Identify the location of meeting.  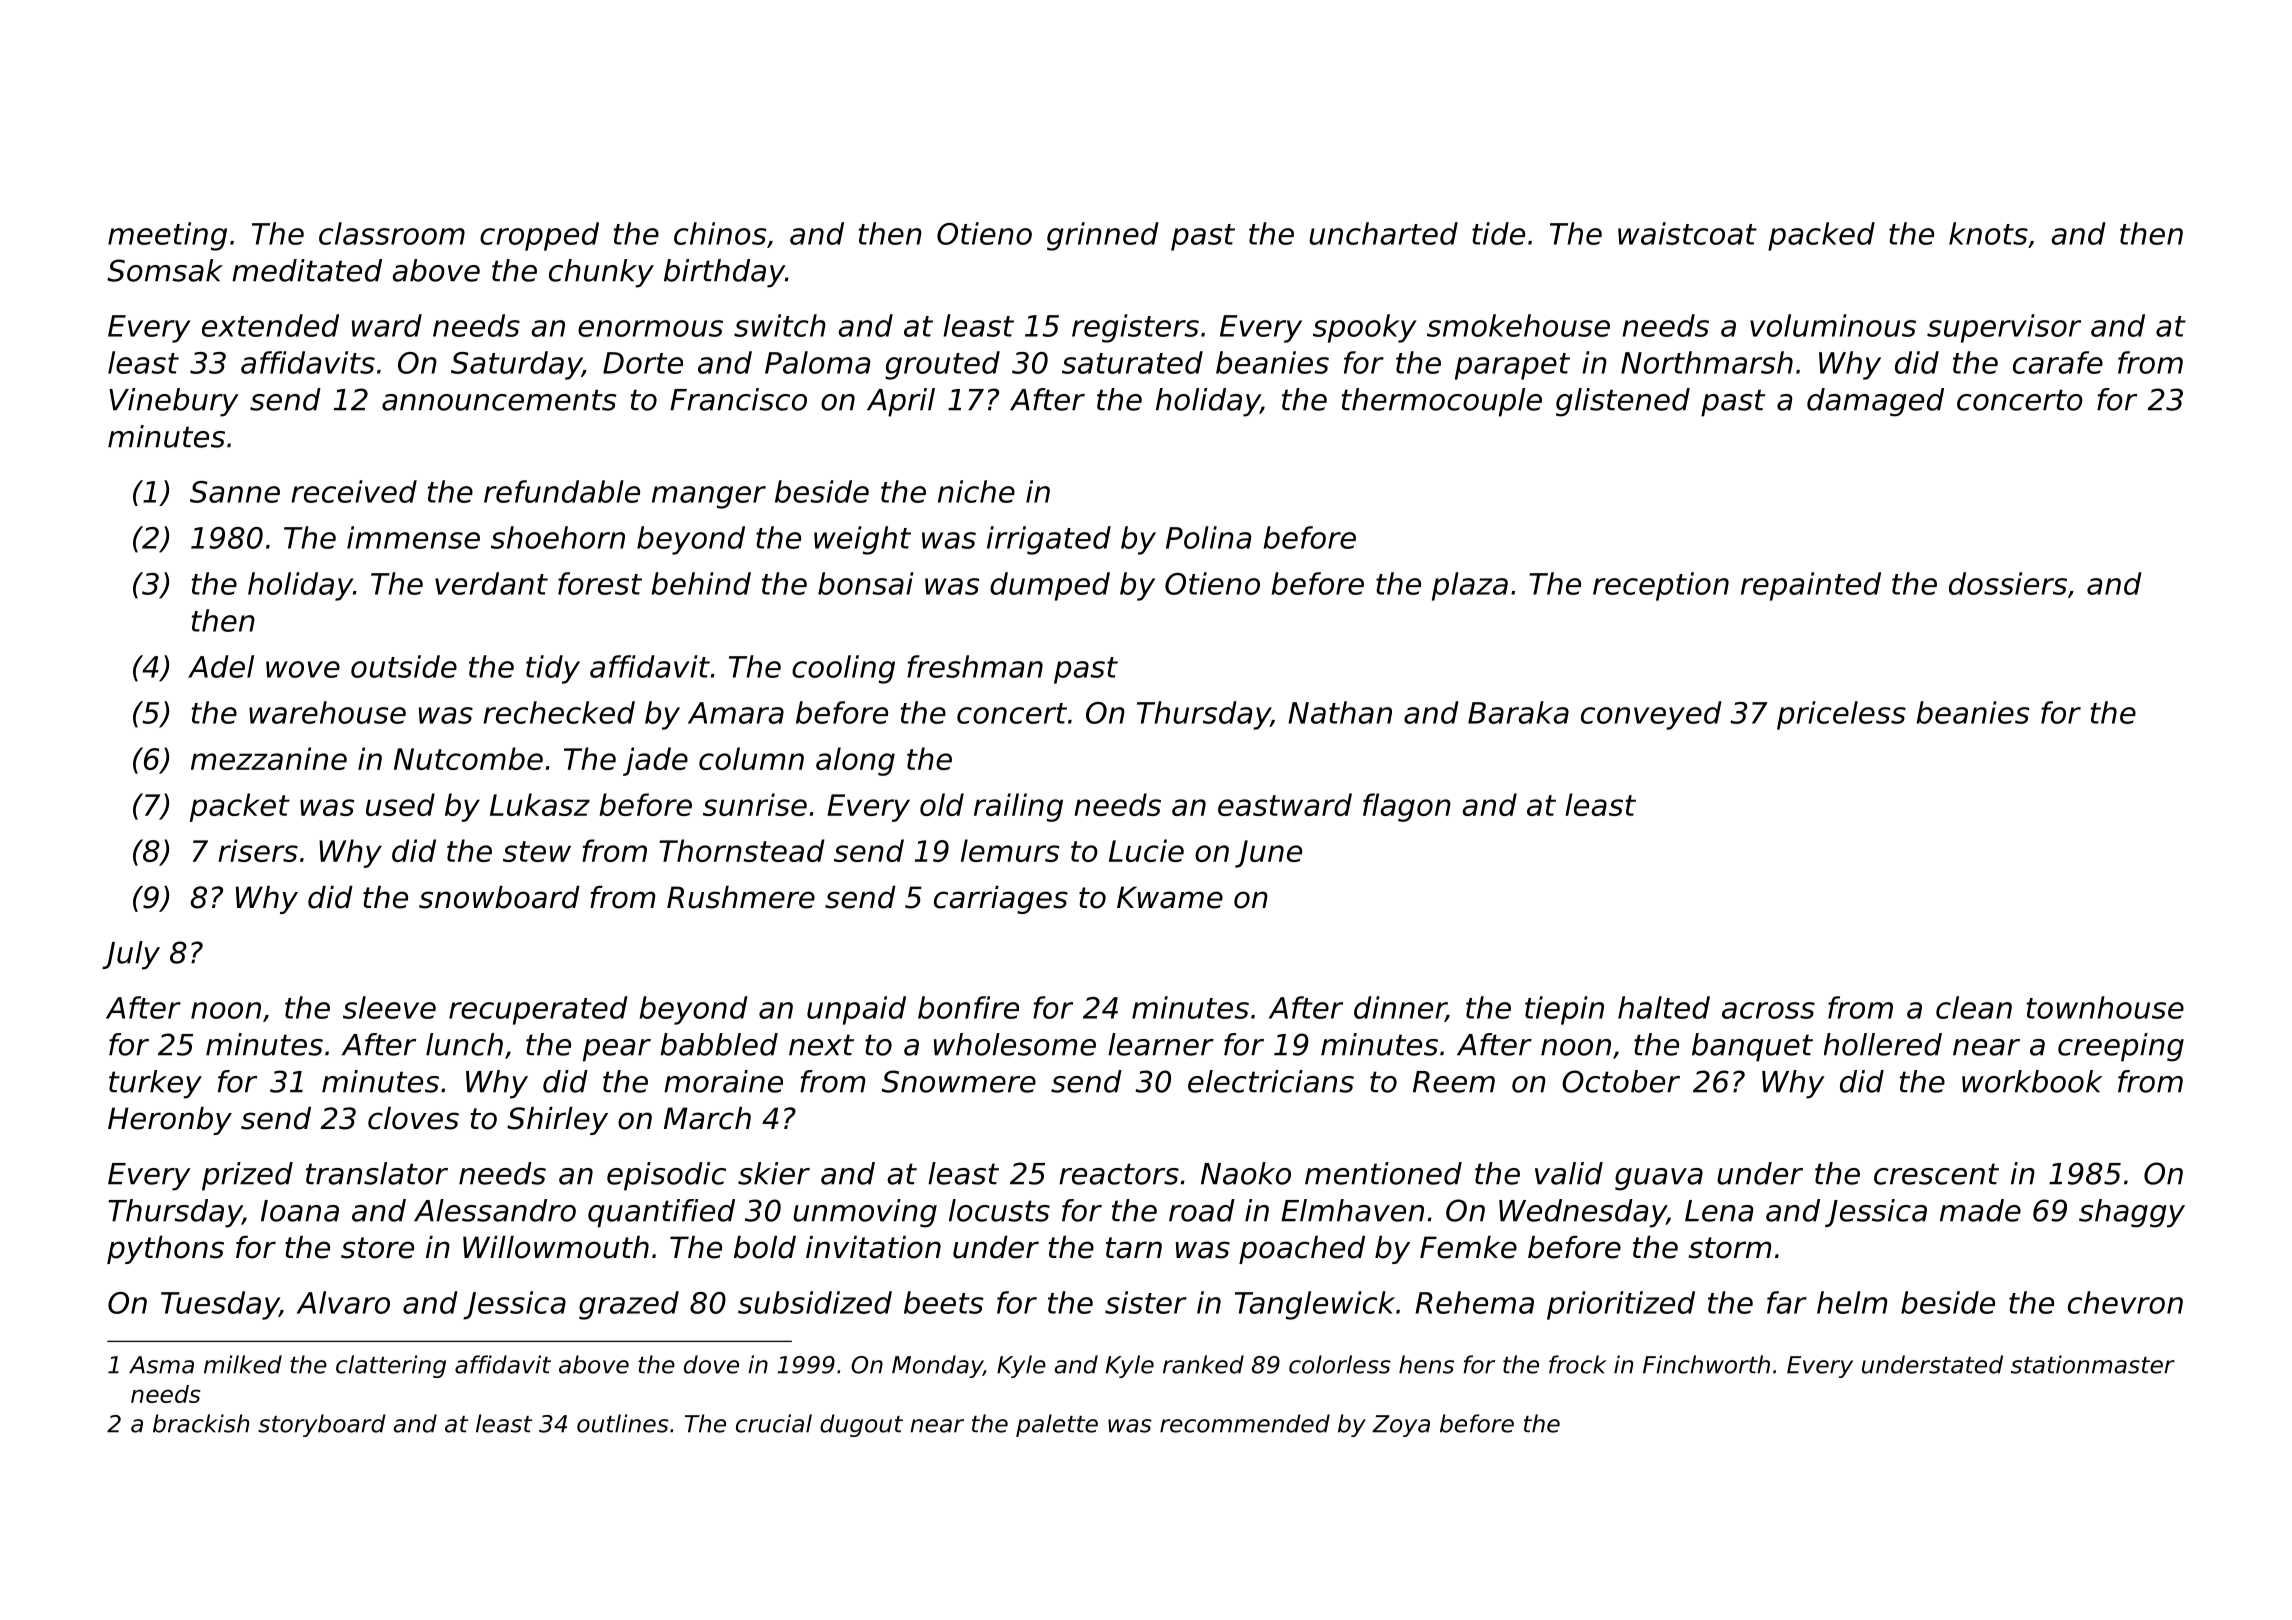
(167, 236).
